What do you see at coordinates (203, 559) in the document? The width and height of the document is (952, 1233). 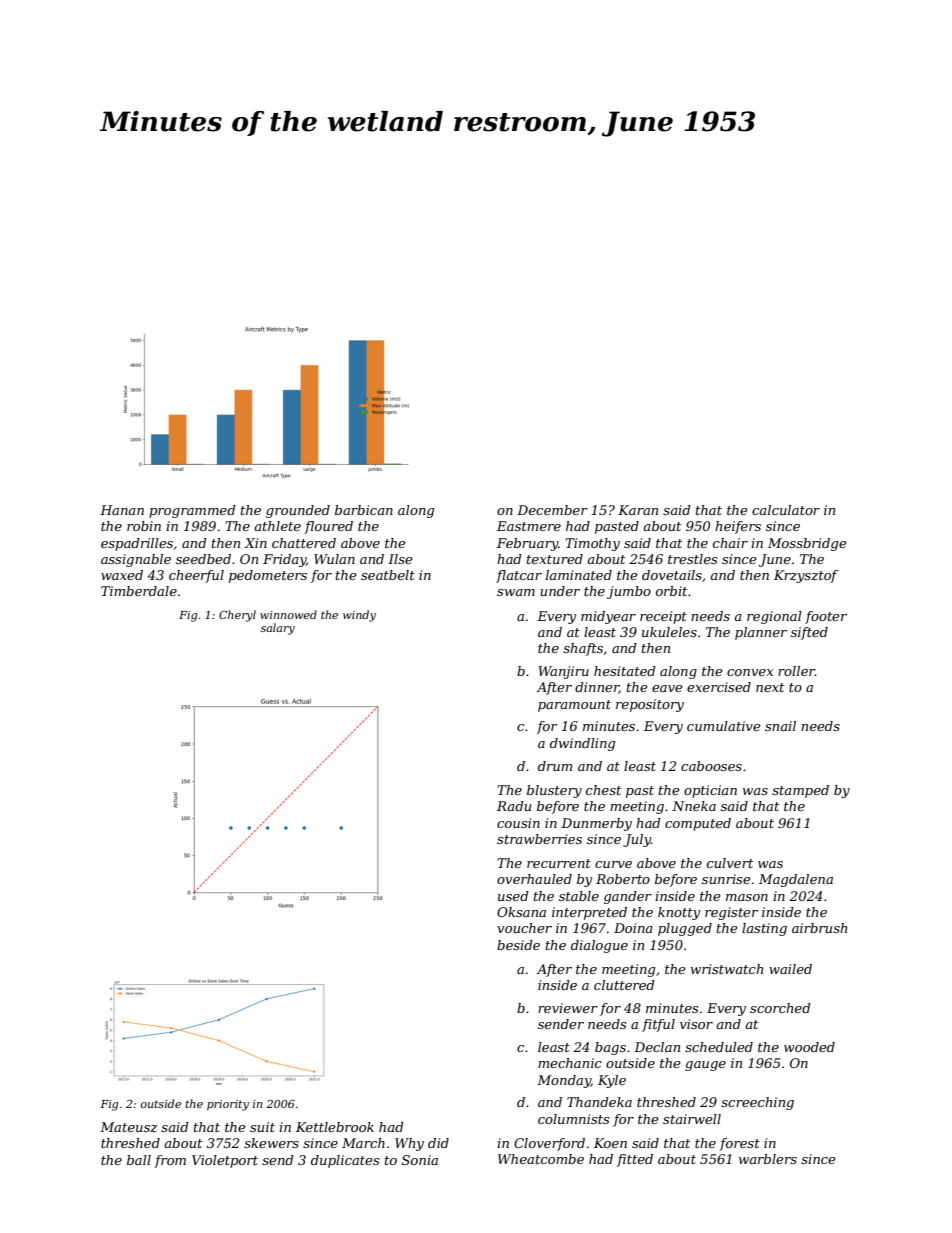 I see `seedbed` at bounding box center [203, 559].
